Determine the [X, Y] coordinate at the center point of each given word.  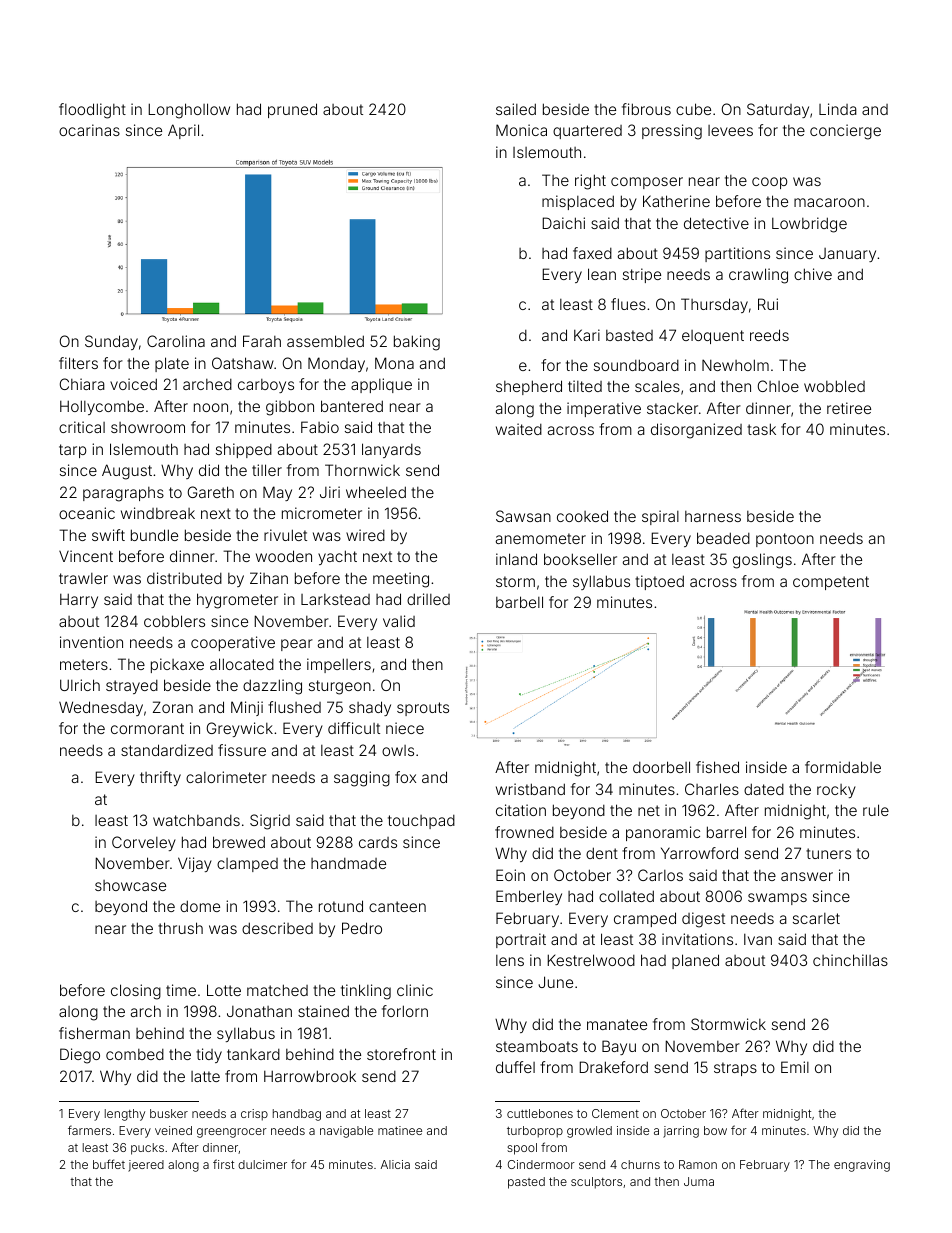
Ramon [698, 1164]
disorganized [696, 431]
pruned [292, 110]
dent [602, 853]
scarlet [816, 918]
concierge [845, 132]
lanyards [391, 450]
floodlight [92, 111]
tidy [209, 1055]
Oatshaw [243, 363]
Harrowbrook [310, 1076]
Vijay [195, 864]
